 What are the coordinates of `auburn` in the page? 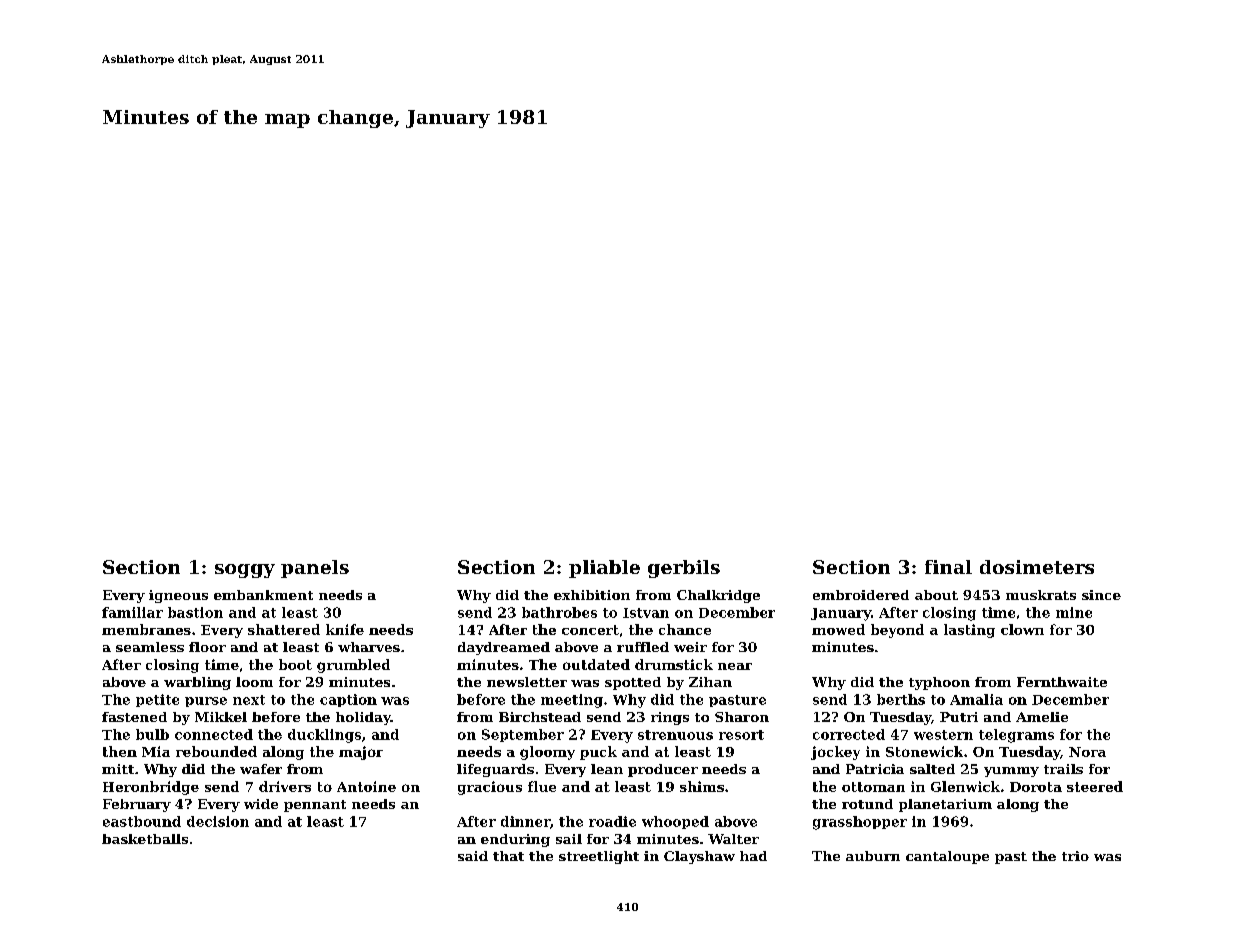 It's located at (873, 856).
